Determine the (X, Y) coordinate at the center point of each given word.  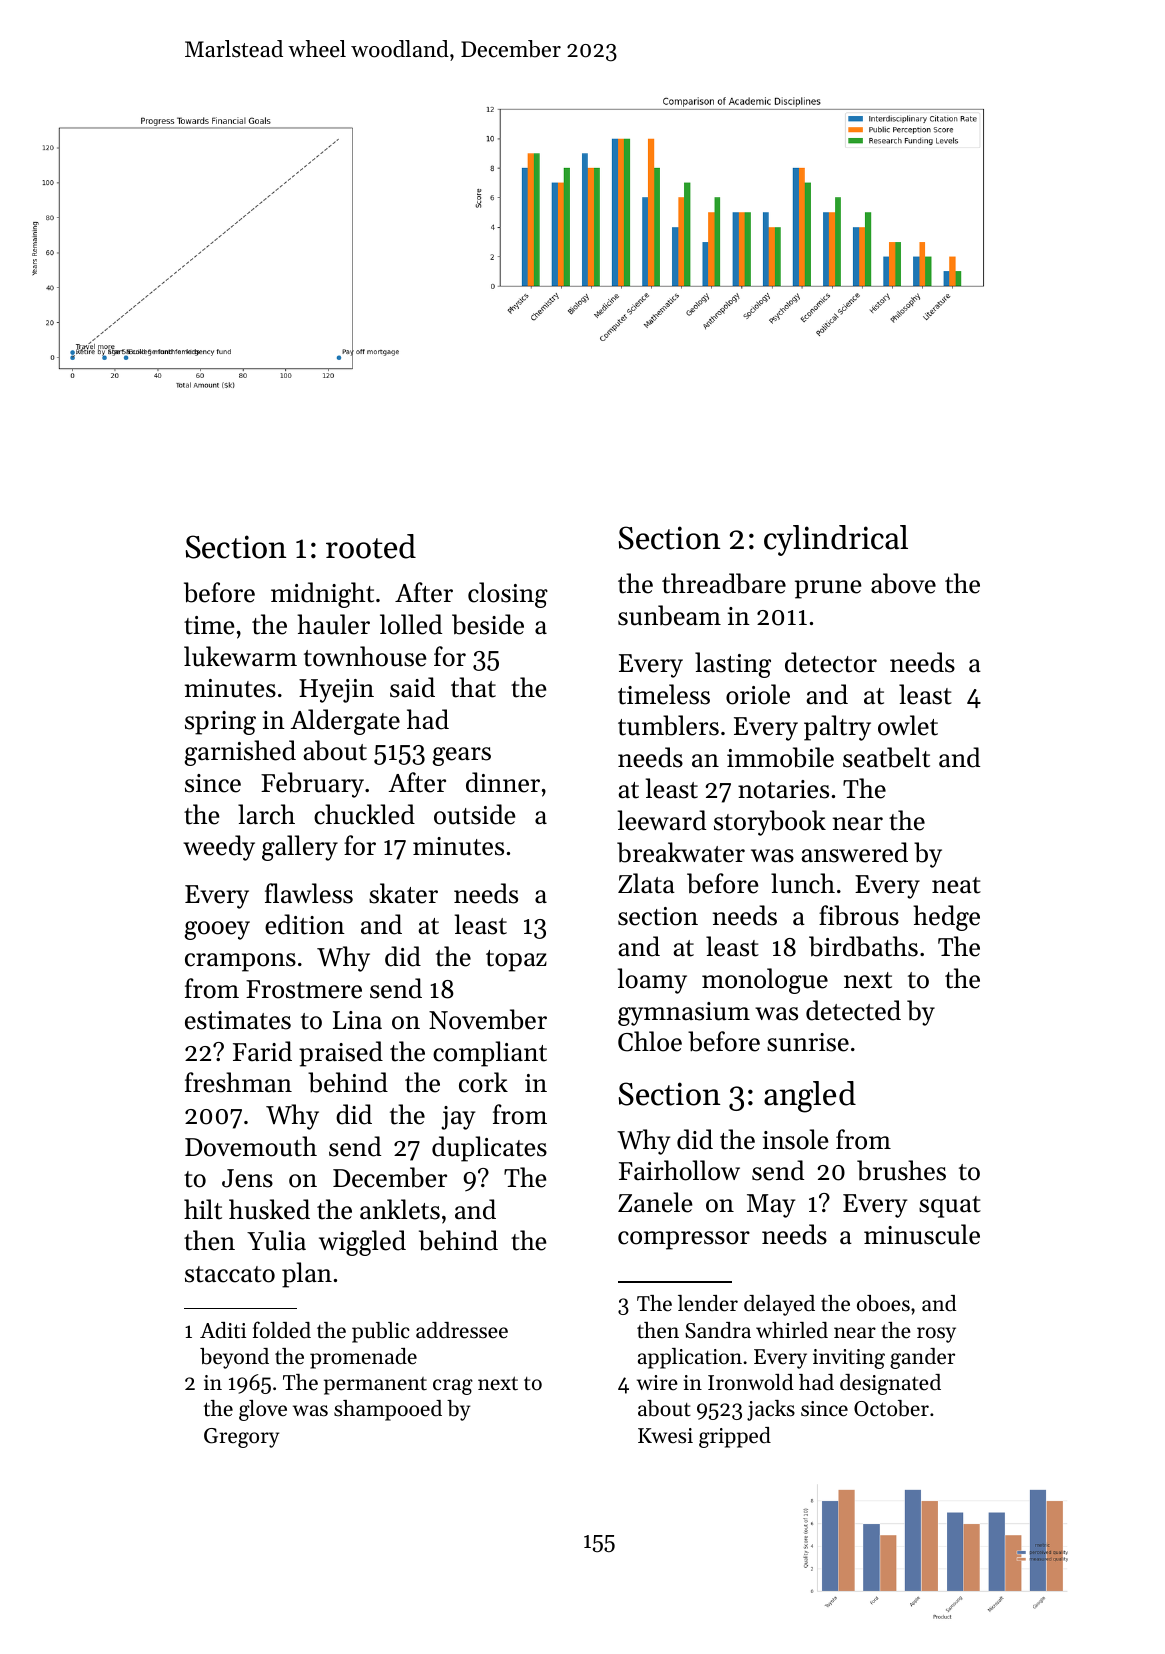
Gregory (241, 1438)
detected (853, 1010)
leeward (661, 820)
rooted (371, 546)
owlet (908, 725)
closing (508, 595)
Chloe (650, 1041)
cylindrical (836, 540)
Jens (247, 1178)
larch (266, 814)
